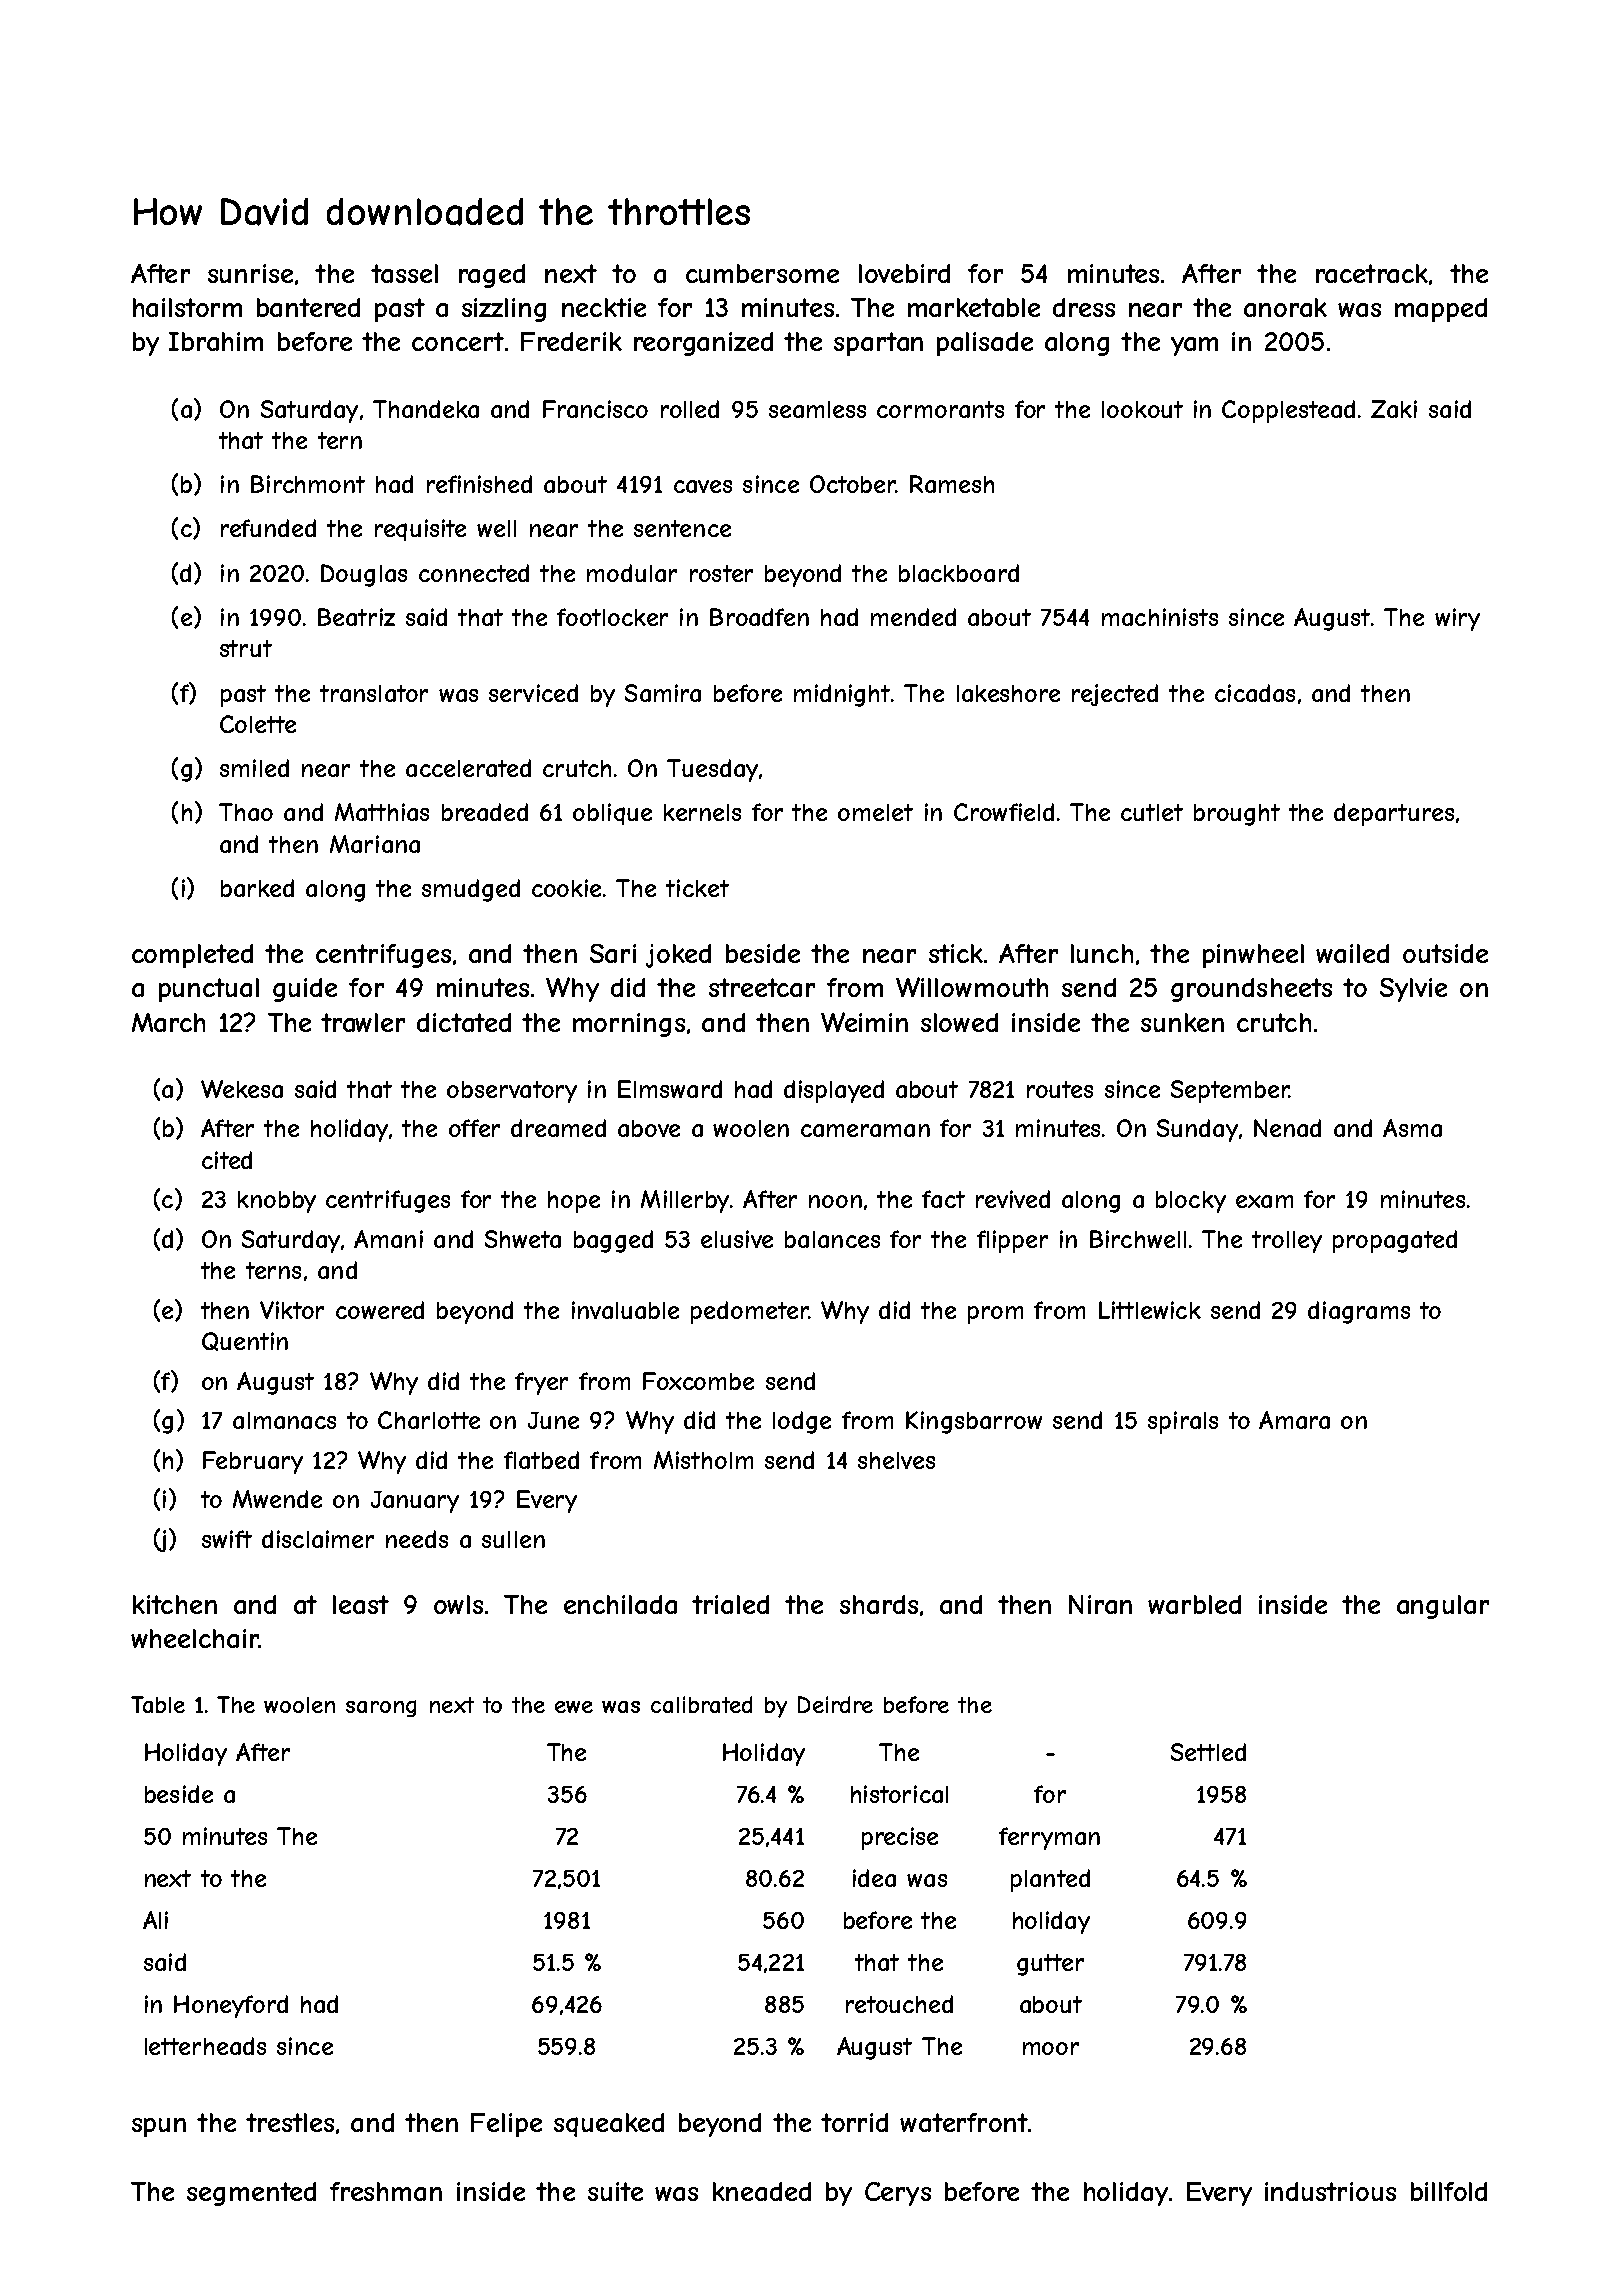 The height and width of the page is (2292, 1620). Describe the element at coordinates (231, 2006) in the page. I see `Honeyford` at that location.
